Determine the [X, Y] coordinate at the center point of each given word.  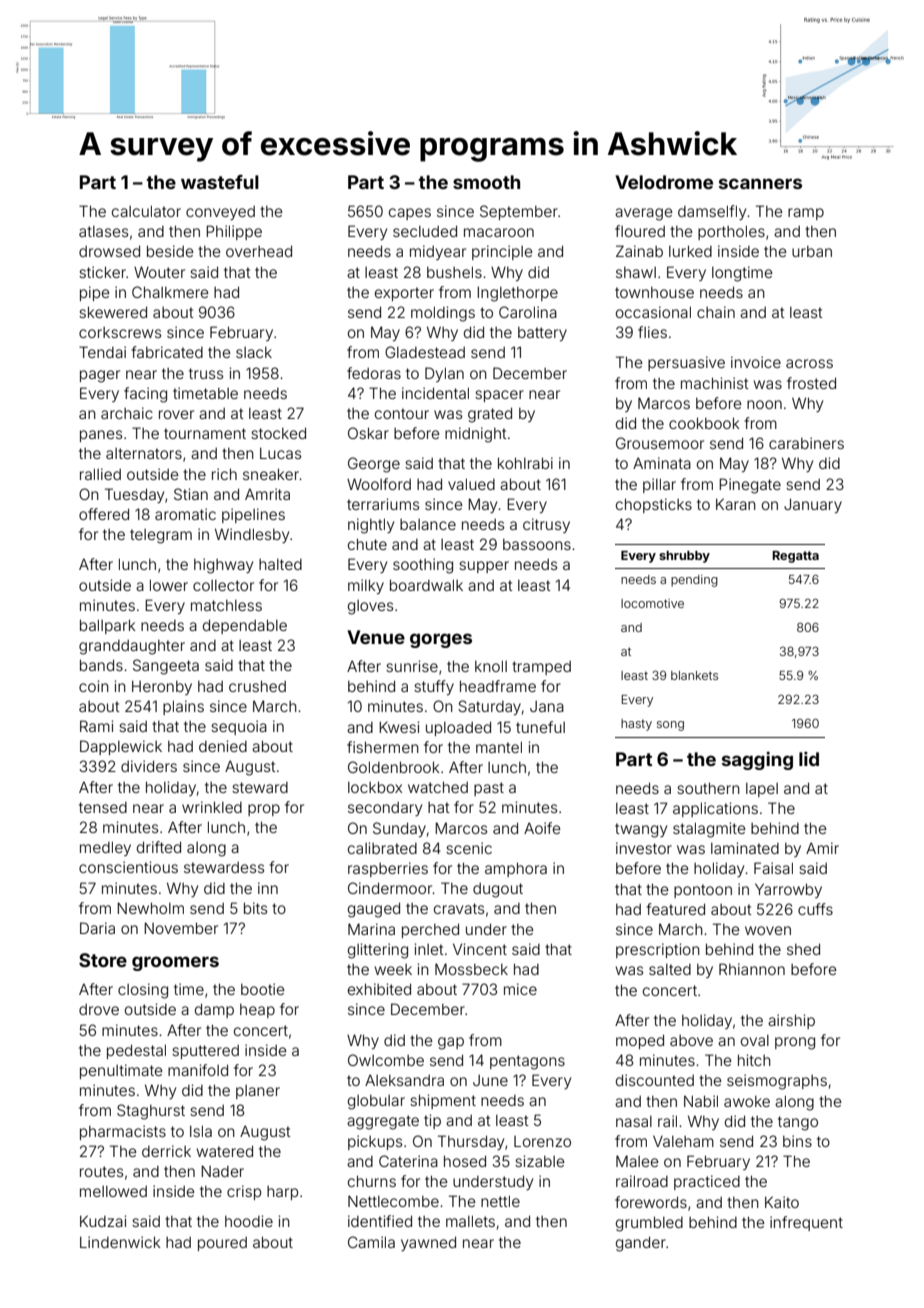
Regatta [795, 557]
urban [812, 251]
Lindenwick [120, 1242]
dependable [245, 626]
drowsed [109, 251]
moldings [443, 314]
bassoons [537, 544]
